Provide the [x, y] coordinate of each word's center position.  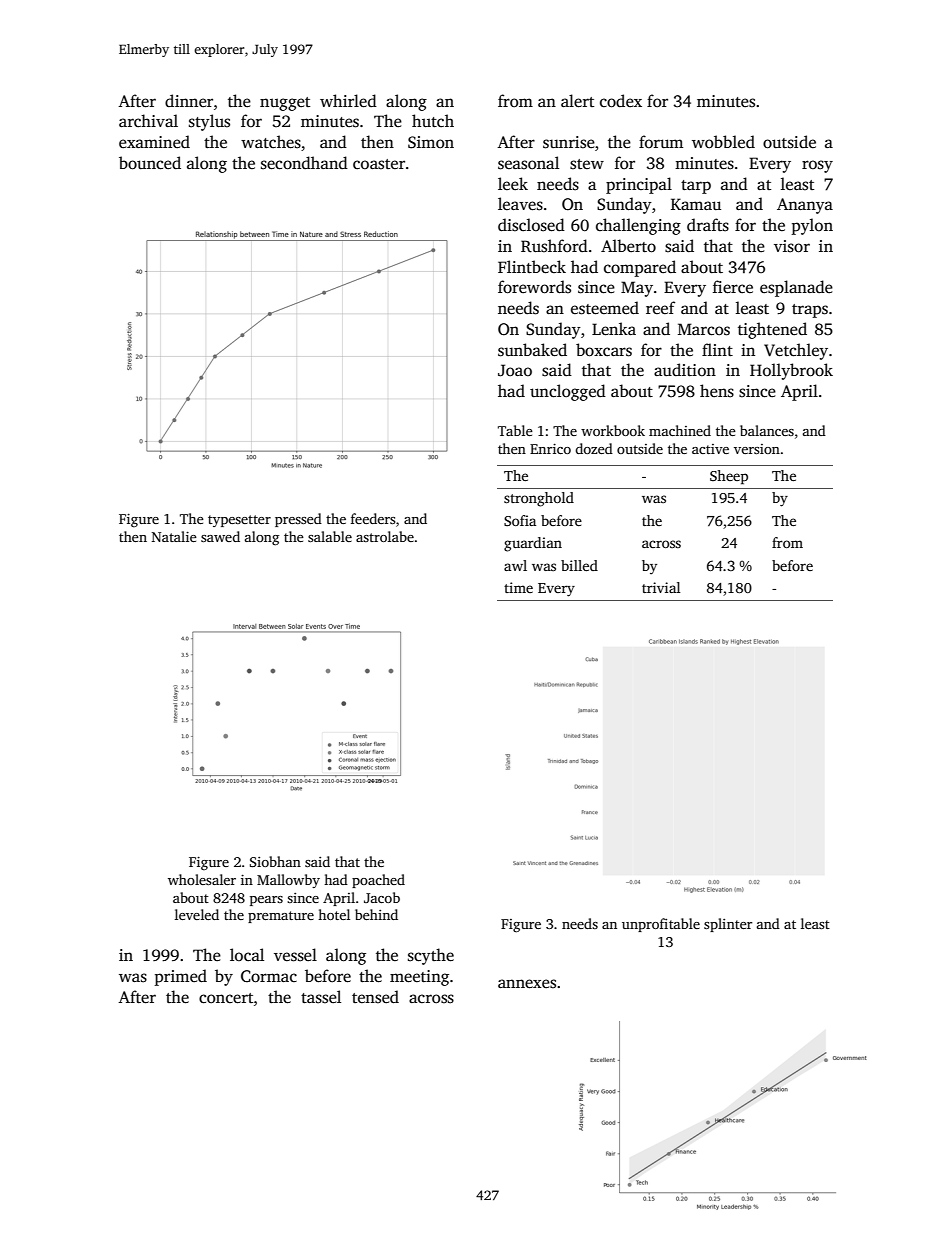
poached [378, 881]
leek [513, 183]
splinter [728, 925]
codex [621, 101]
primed [181, 977]
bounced [150, 163]
